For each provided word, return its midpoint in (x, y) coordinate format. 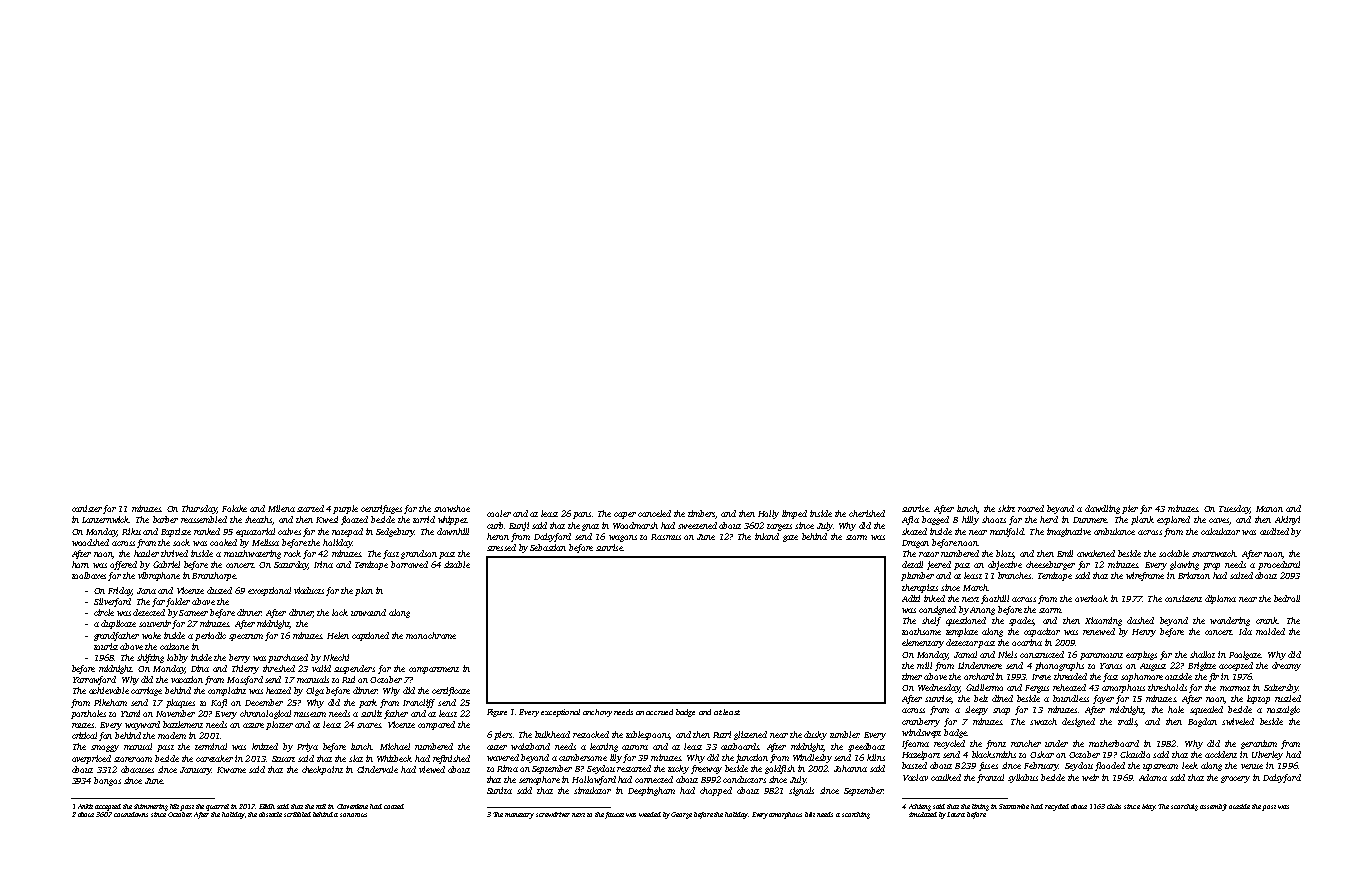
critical (84, 735)
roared (1031, 508)
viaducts (309, 590)
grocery (1235, 779)
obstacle (270, 814)
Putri (722, 734)
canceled (654, 513)
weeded (650, 814)
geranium (1259, 744)
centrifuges (381, 509)
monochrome (431, 635)
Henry (1144, 633)
